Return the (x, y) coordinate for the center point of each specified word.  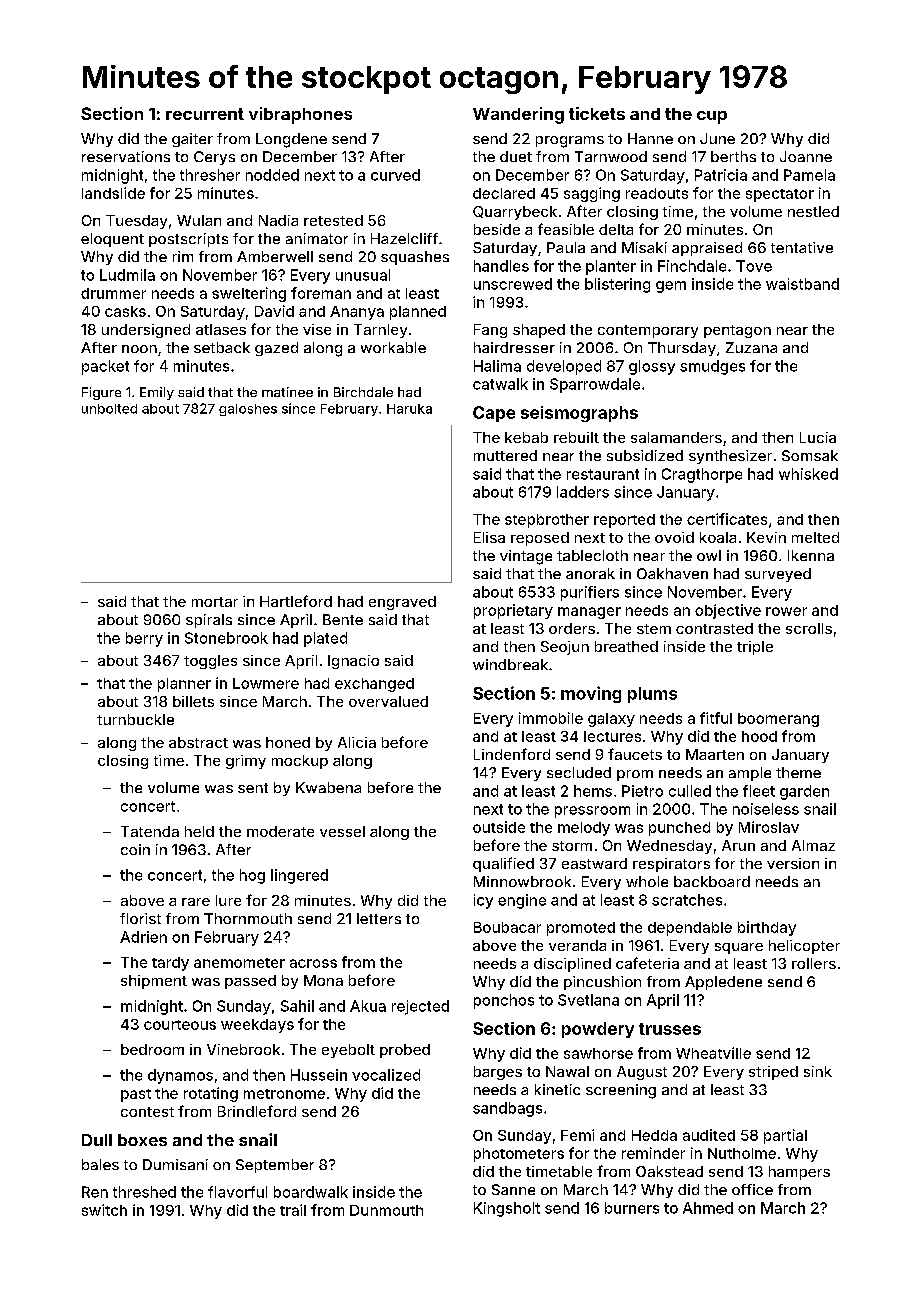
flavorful (237, 1192)
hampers (799, 1173)
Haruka (409, 409)
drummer (113, 293)
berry (144, 639)
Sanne (513, 1189)
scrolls (809, 628)
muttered (505, 455)
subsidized (645, 455)
